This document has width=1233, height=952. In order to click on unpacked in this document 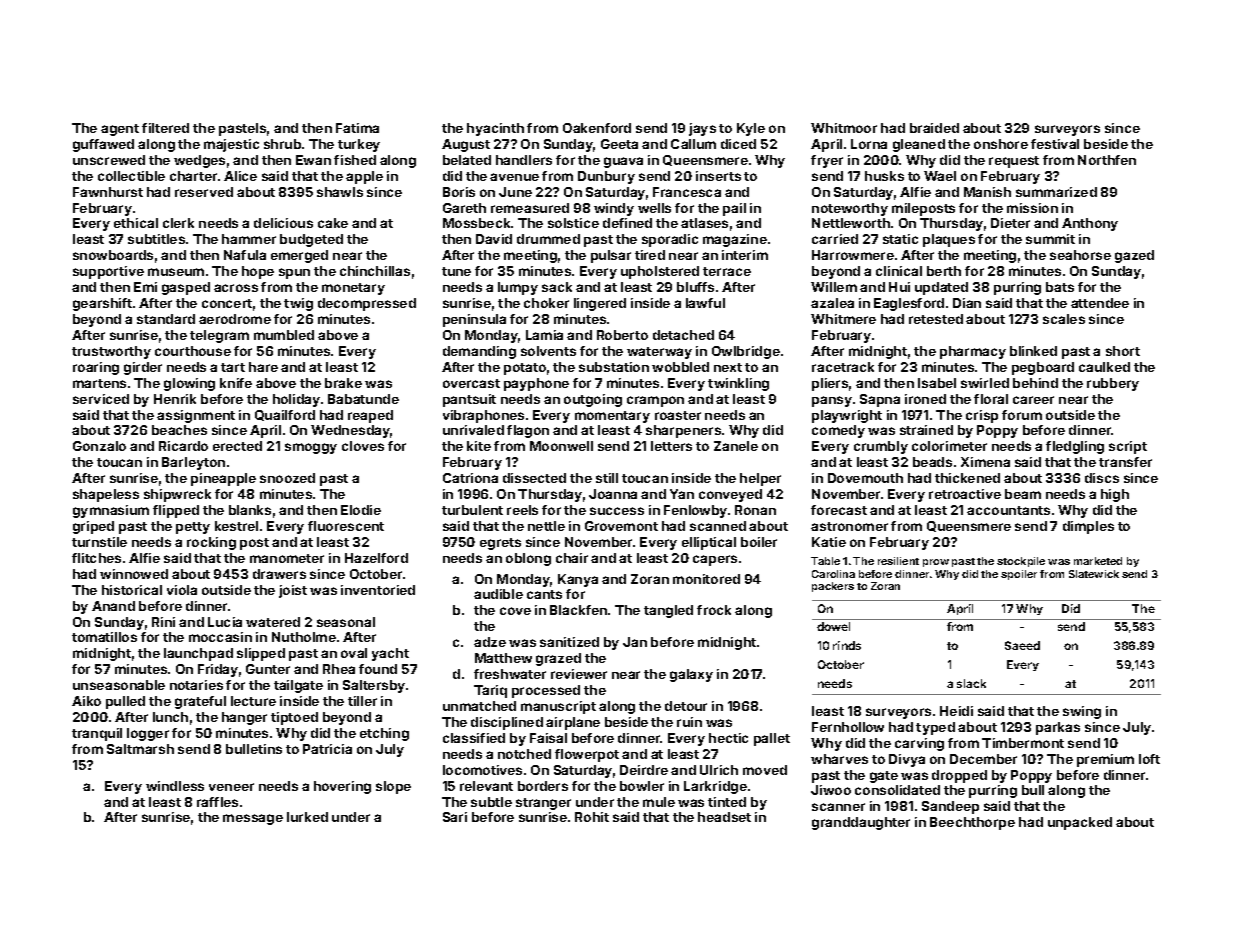, I will do `click(1080, 823)`.
